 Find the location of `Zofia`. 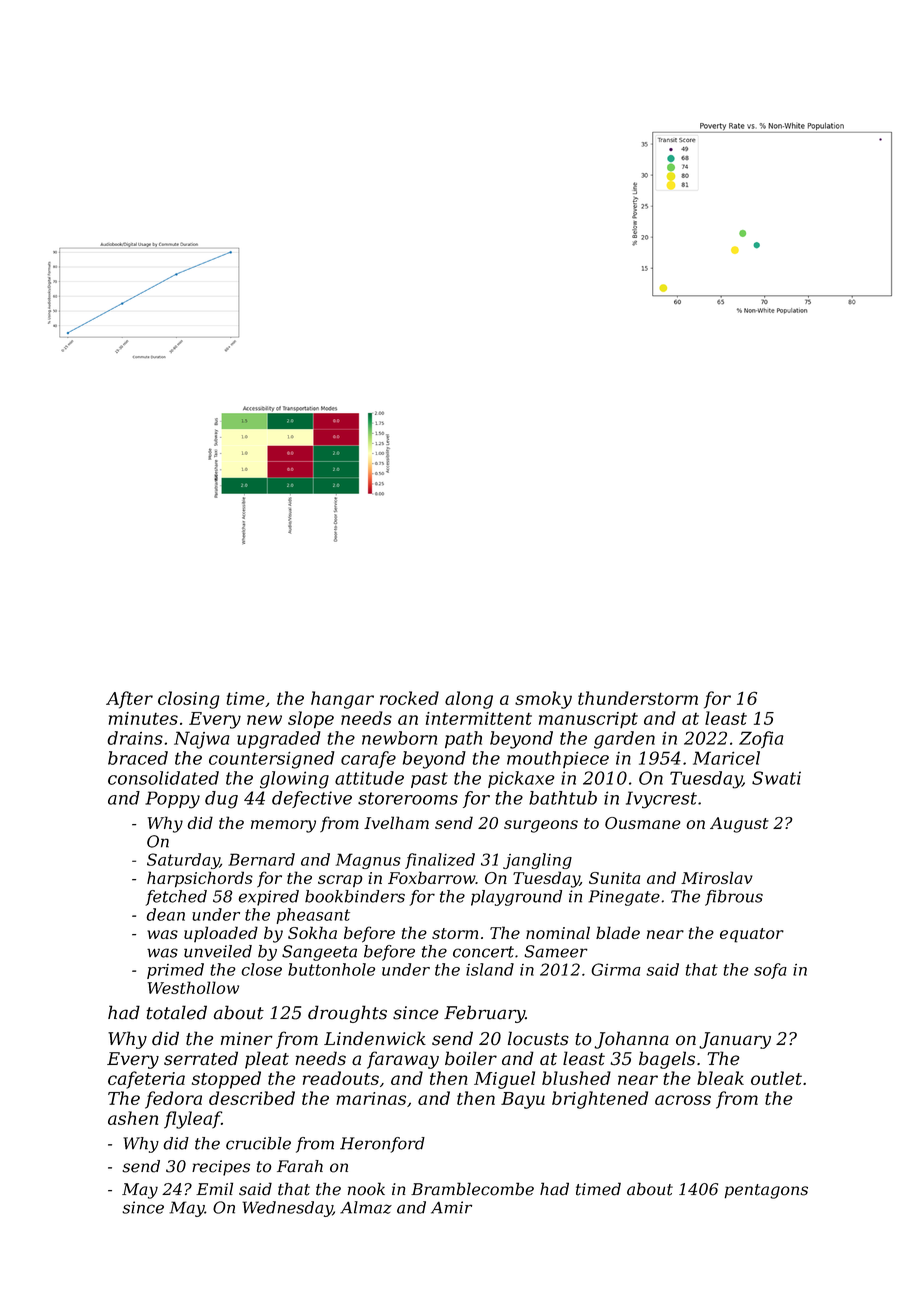

Zofia is located at coordinates (761, 740).
